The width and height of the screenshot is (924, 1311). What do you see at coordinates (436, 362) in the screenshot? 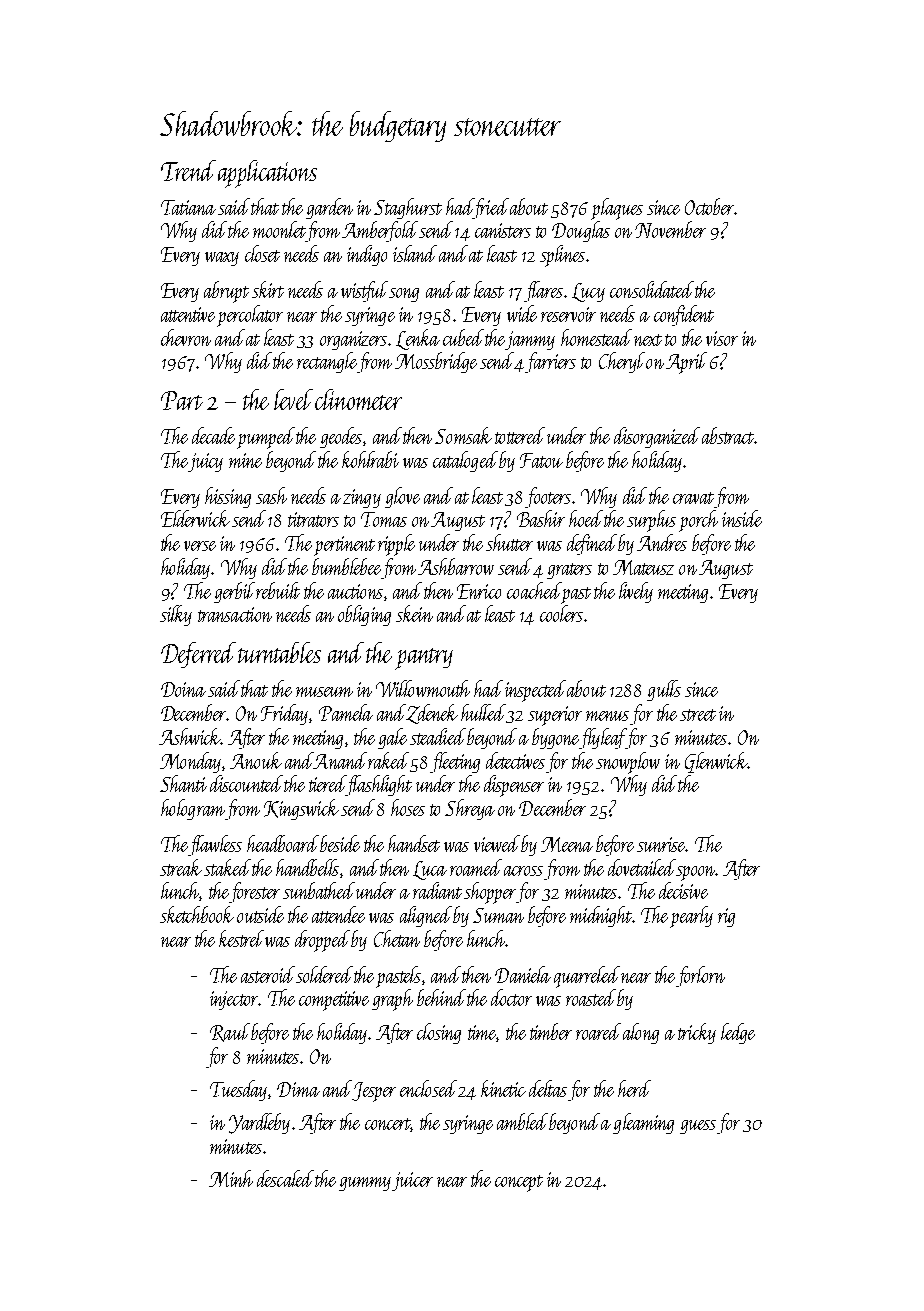
I see `Mossbridge` at bounding box center [436, 362].
